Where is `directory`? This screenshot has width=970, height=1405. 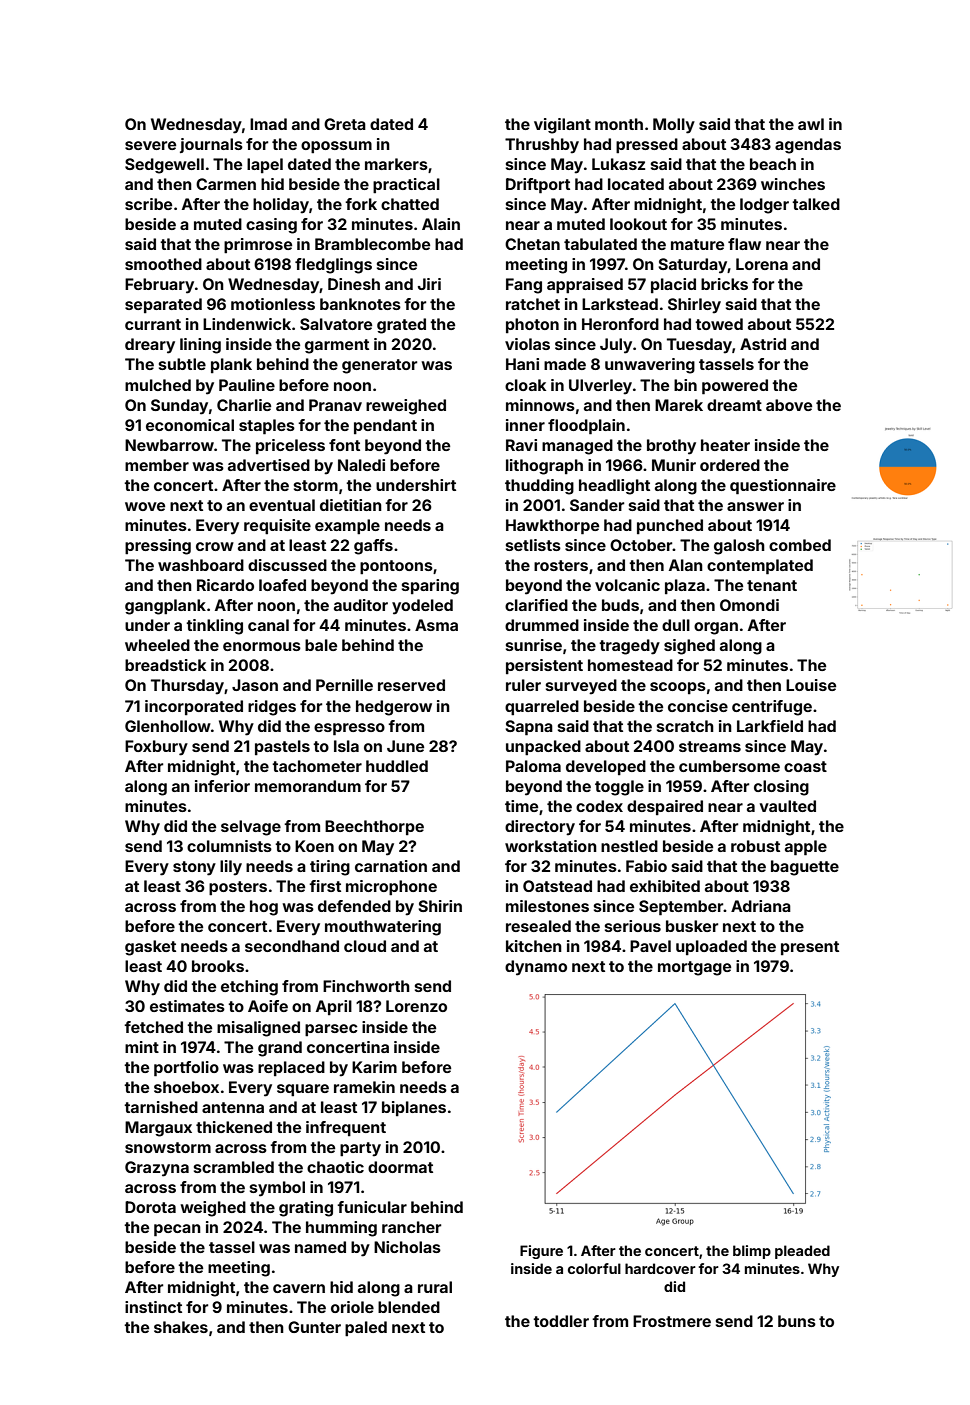
directory is located at coordinates (540, 828).
